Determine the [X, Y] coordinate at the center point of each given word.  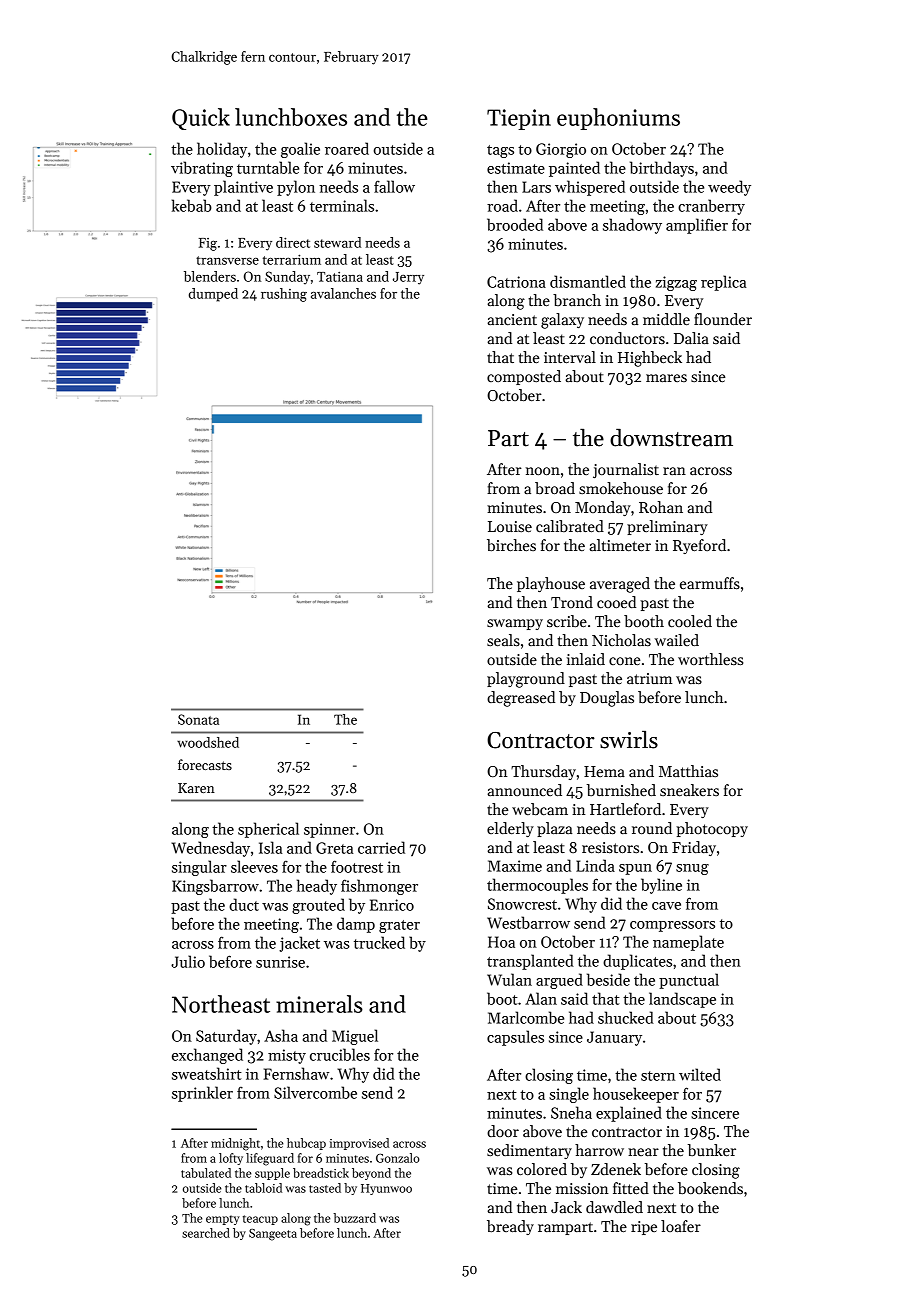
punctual [689, 981]
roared [347, 148]
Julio [188, 961]
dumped [213, 295]
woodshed [208, 742]
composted [524, 377]
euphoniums [618, 119]
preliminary [667, 527]
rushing [284, 295]
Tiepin [519, 119]
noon [543, 471]
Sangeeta [273, 1235]
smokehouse [621, 488]
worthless [710, 659]
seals [503, 640]
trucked [379, 942]
